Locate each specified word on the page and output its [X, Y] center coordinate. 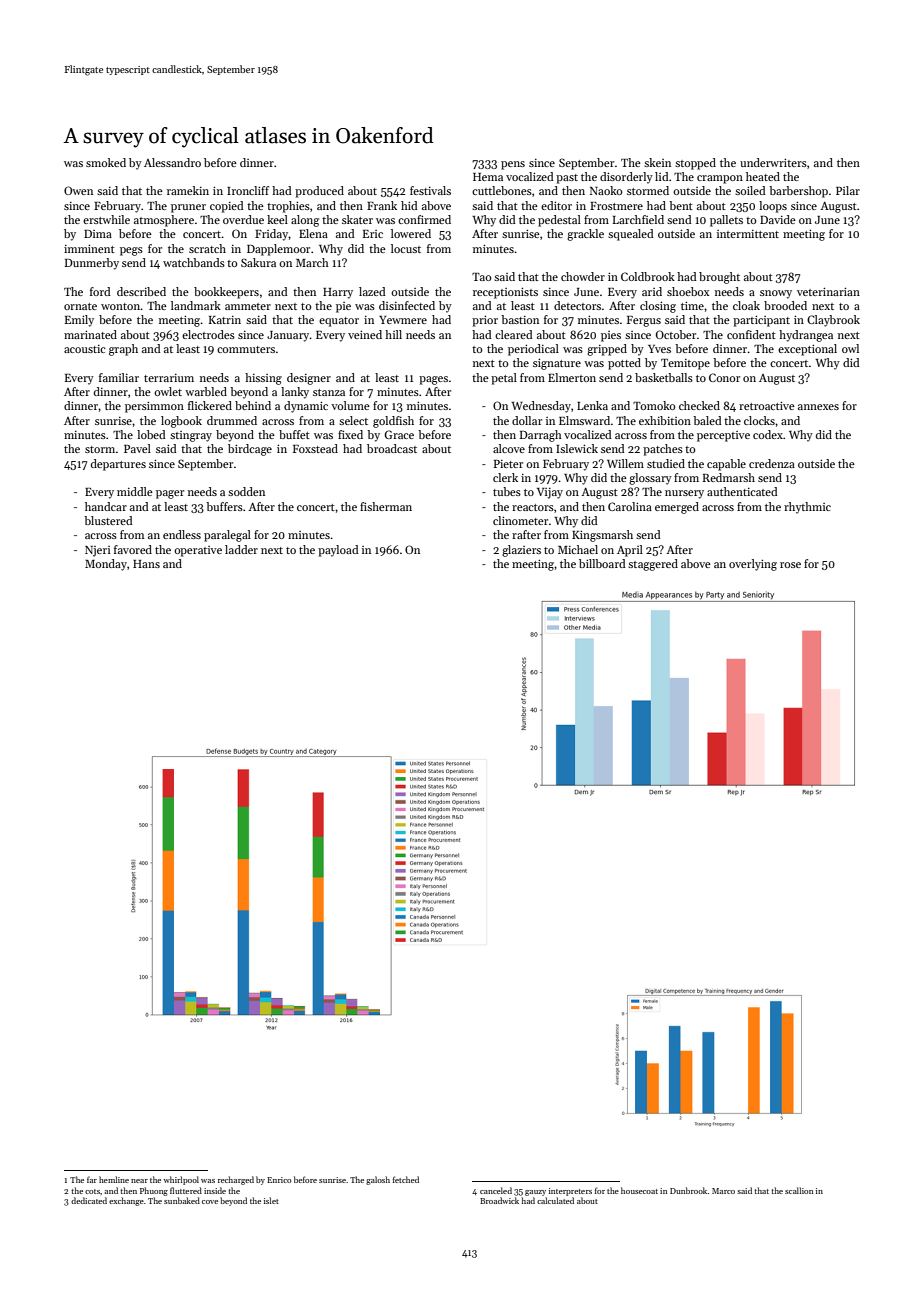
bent [681, 205]
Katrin [225, 320]
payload [338, 551]
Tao [481, 277]
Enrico [279, 1180]
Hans [146, 564]
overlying [753, 565]
